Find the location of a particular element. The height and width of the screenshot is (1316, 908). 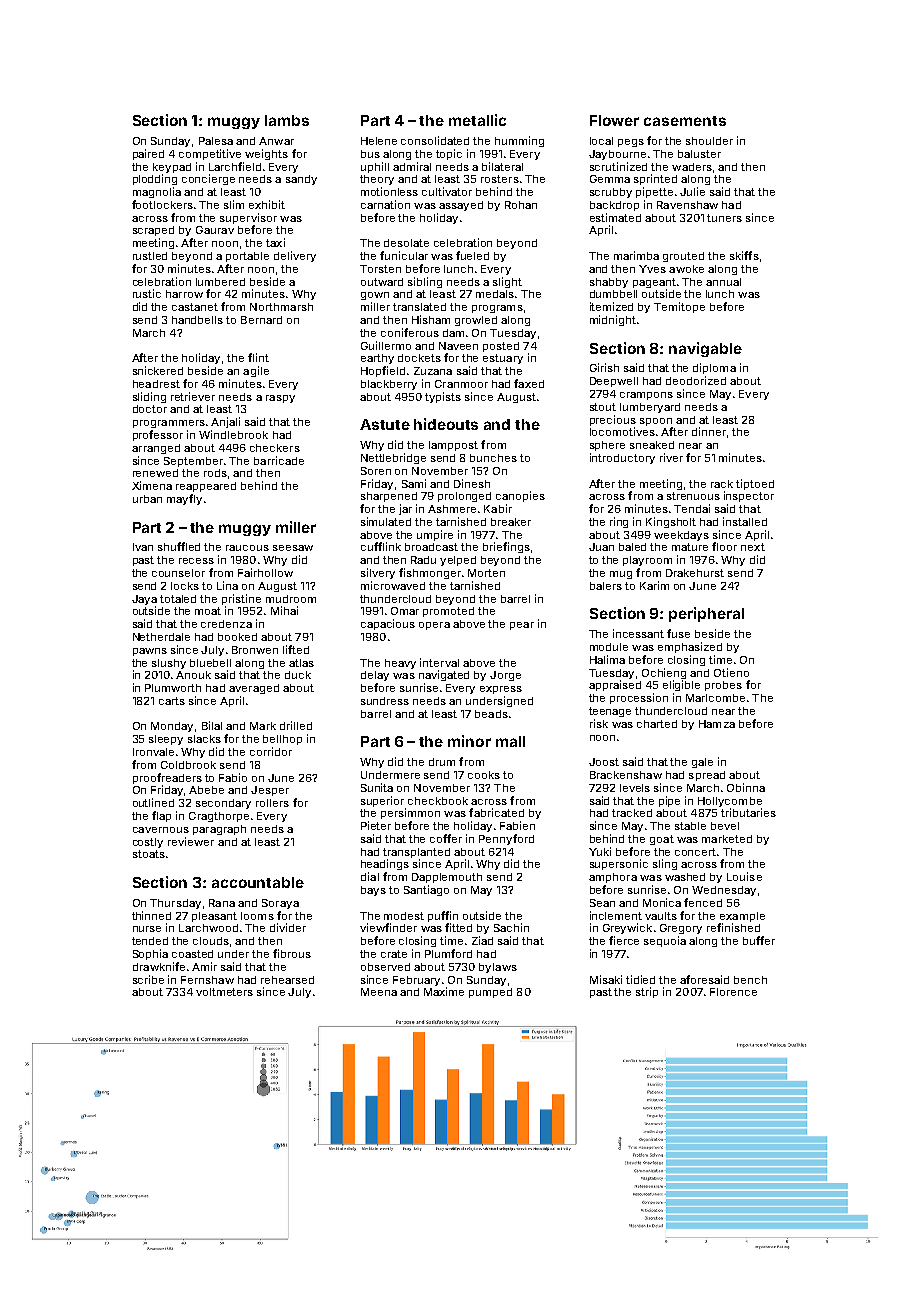

interval is located at coordinates (439, 662).
